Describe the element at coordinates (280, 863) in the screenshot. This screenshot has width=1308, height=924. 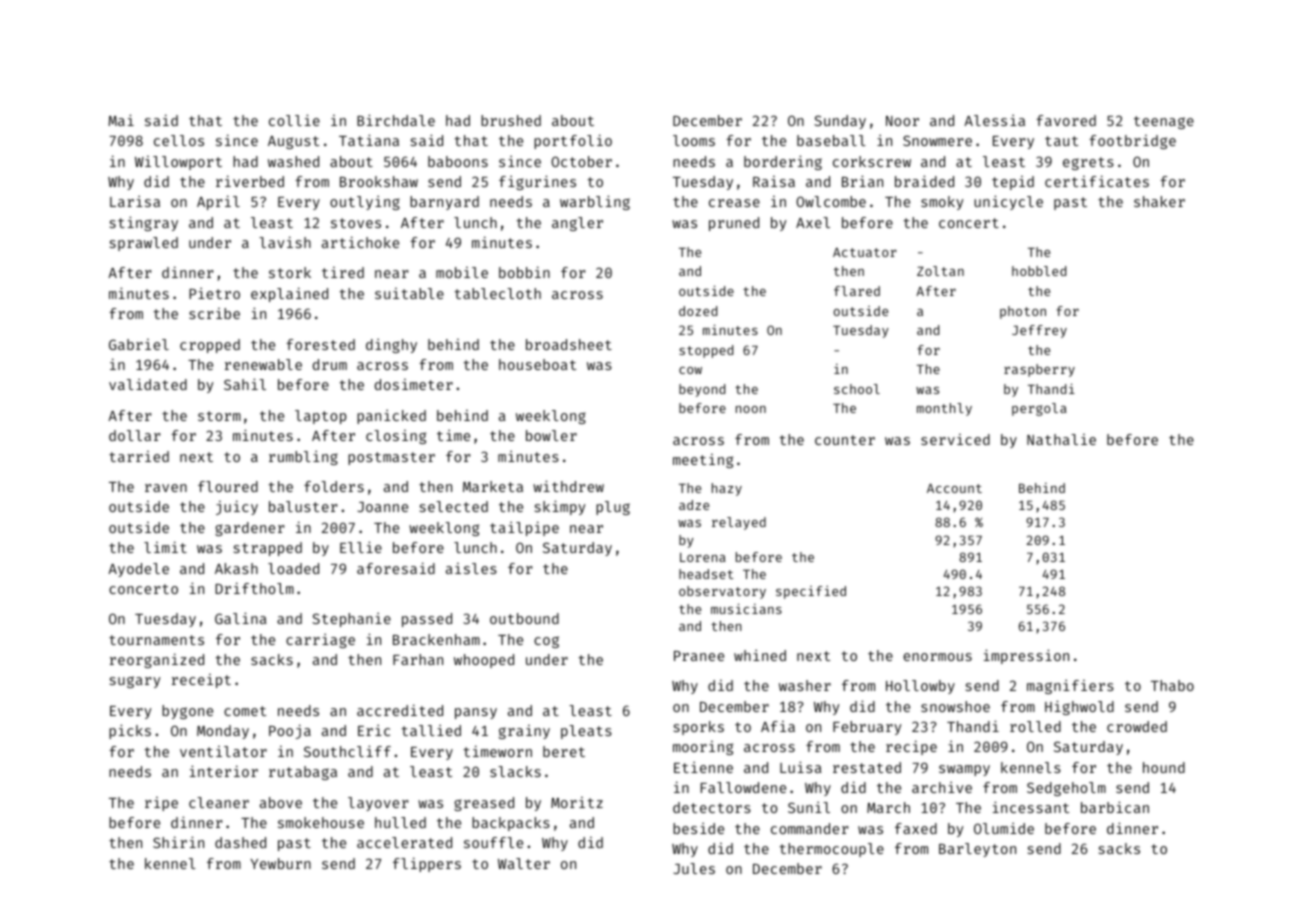
I see `Yewburn` at that location.
